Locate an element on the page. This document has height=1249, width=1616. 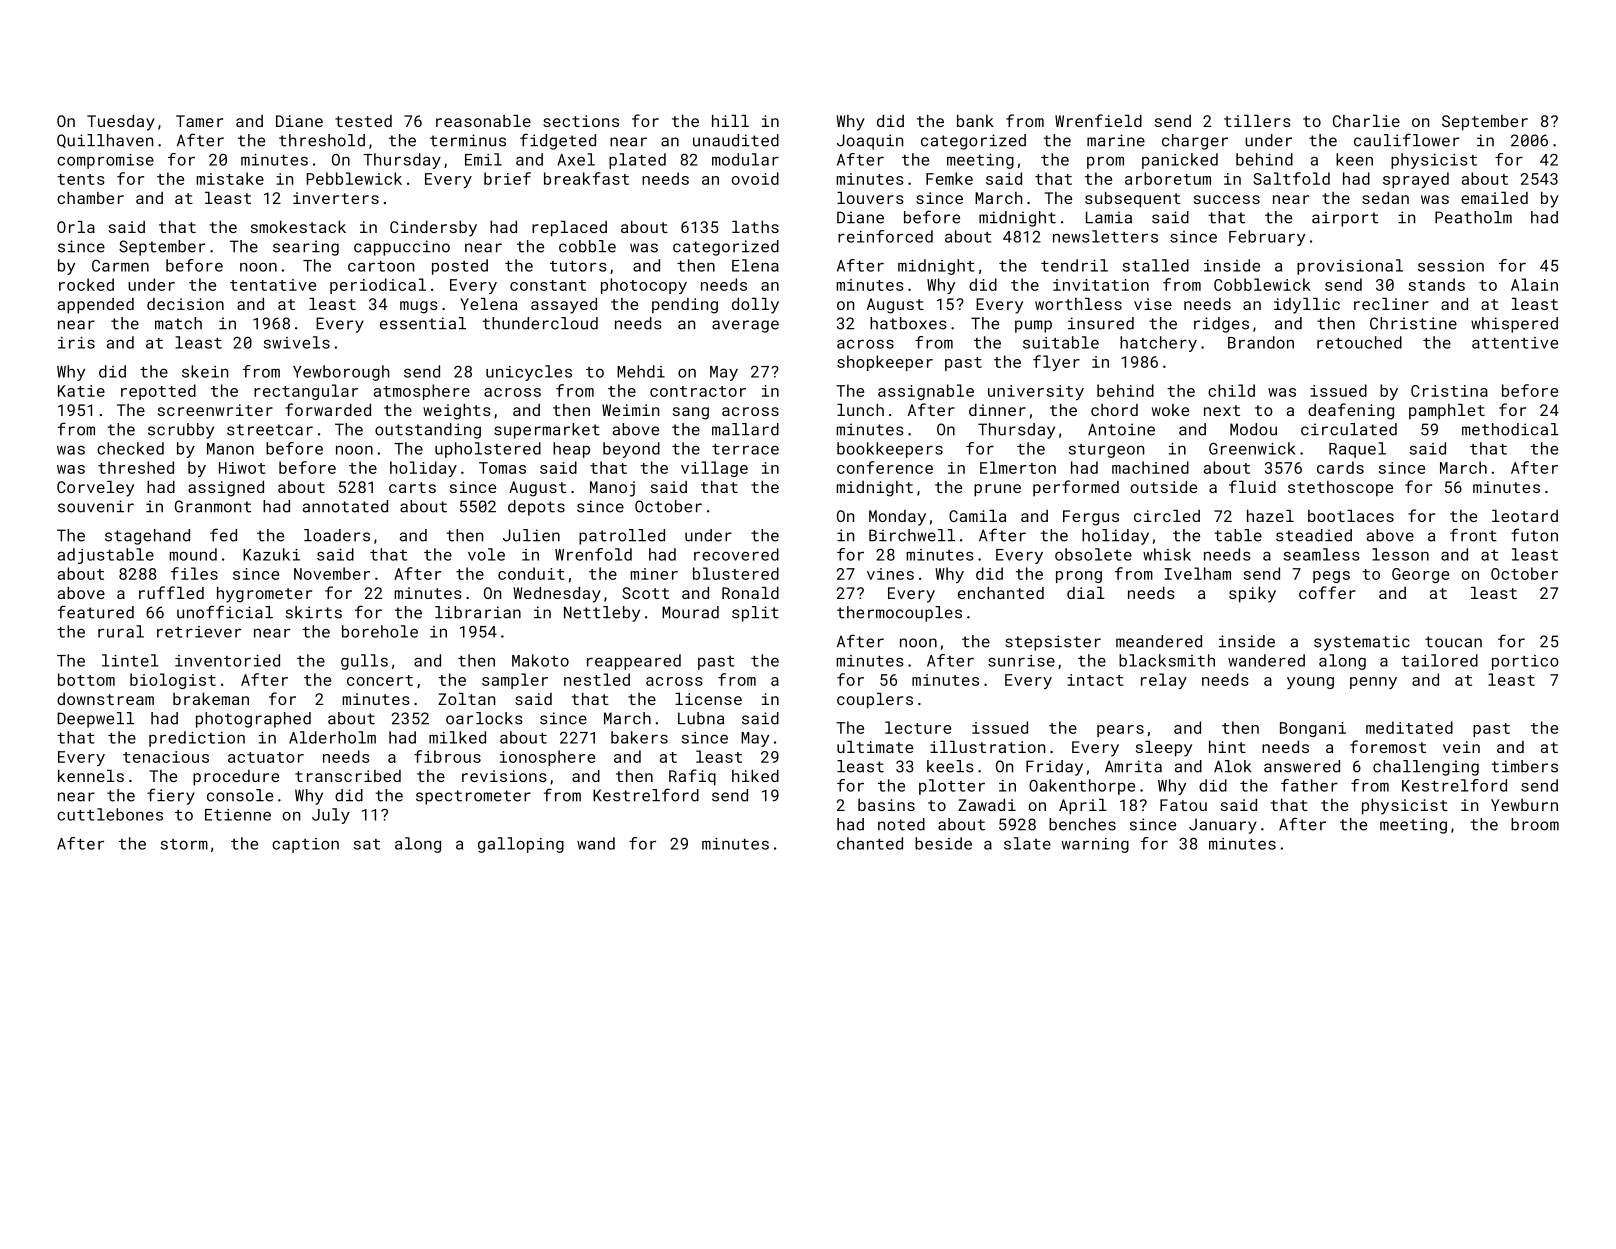
mugs is located at coordinates (419, 307).
